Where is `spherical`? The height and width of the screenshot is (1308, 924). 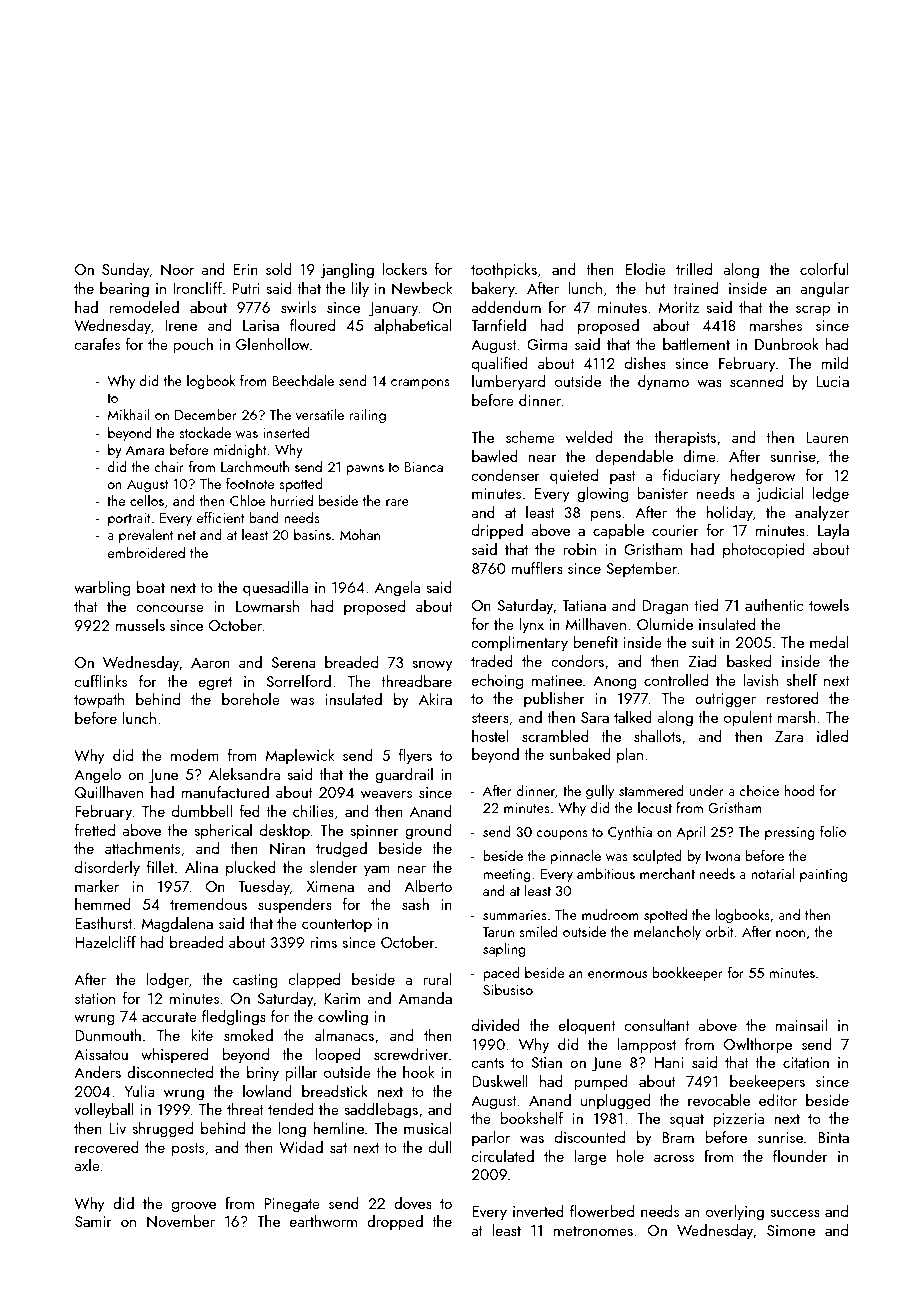
spherical is located at coordinates (223, 831).
